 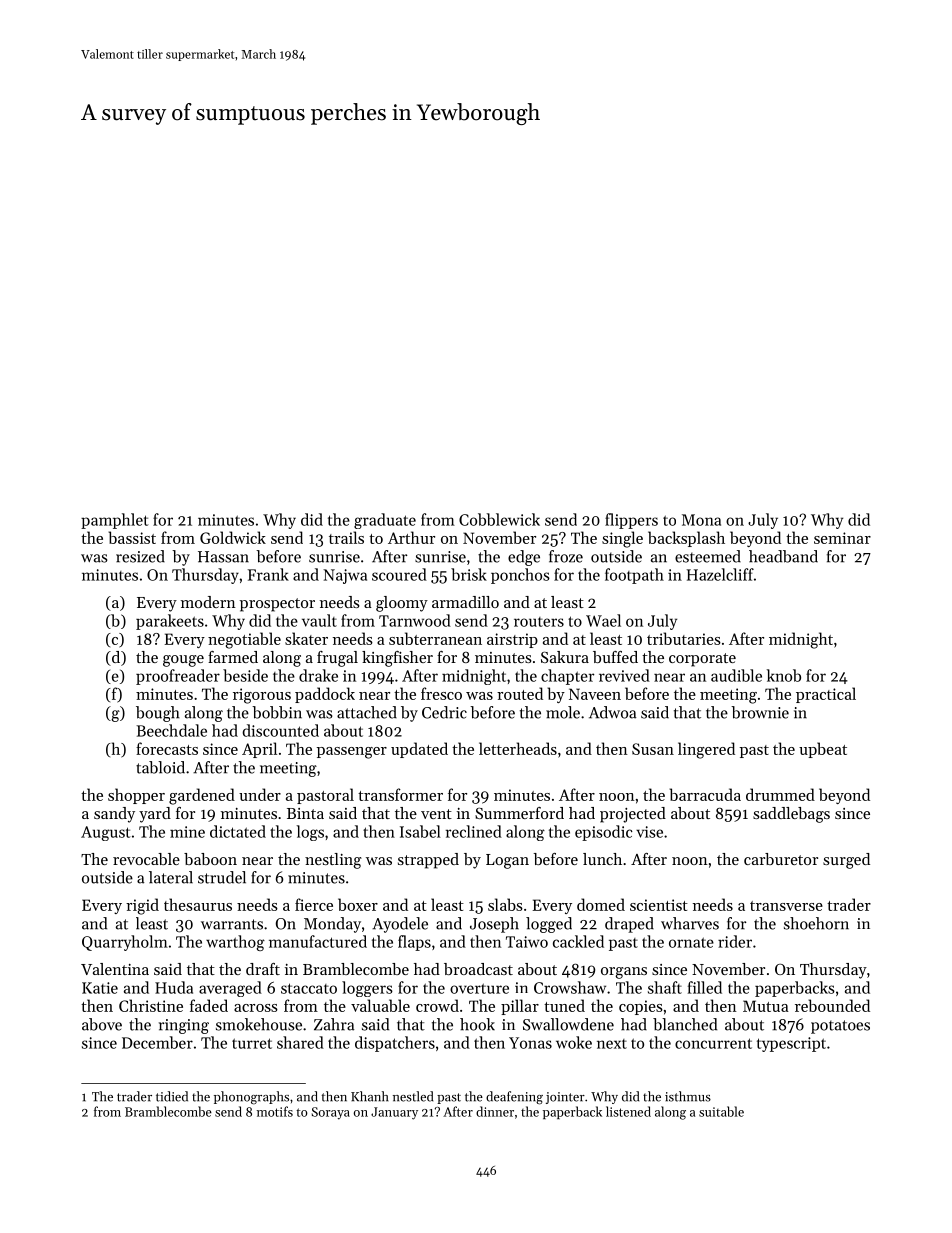 I want to click on Cobblewick, so click(x=499, y=519).
